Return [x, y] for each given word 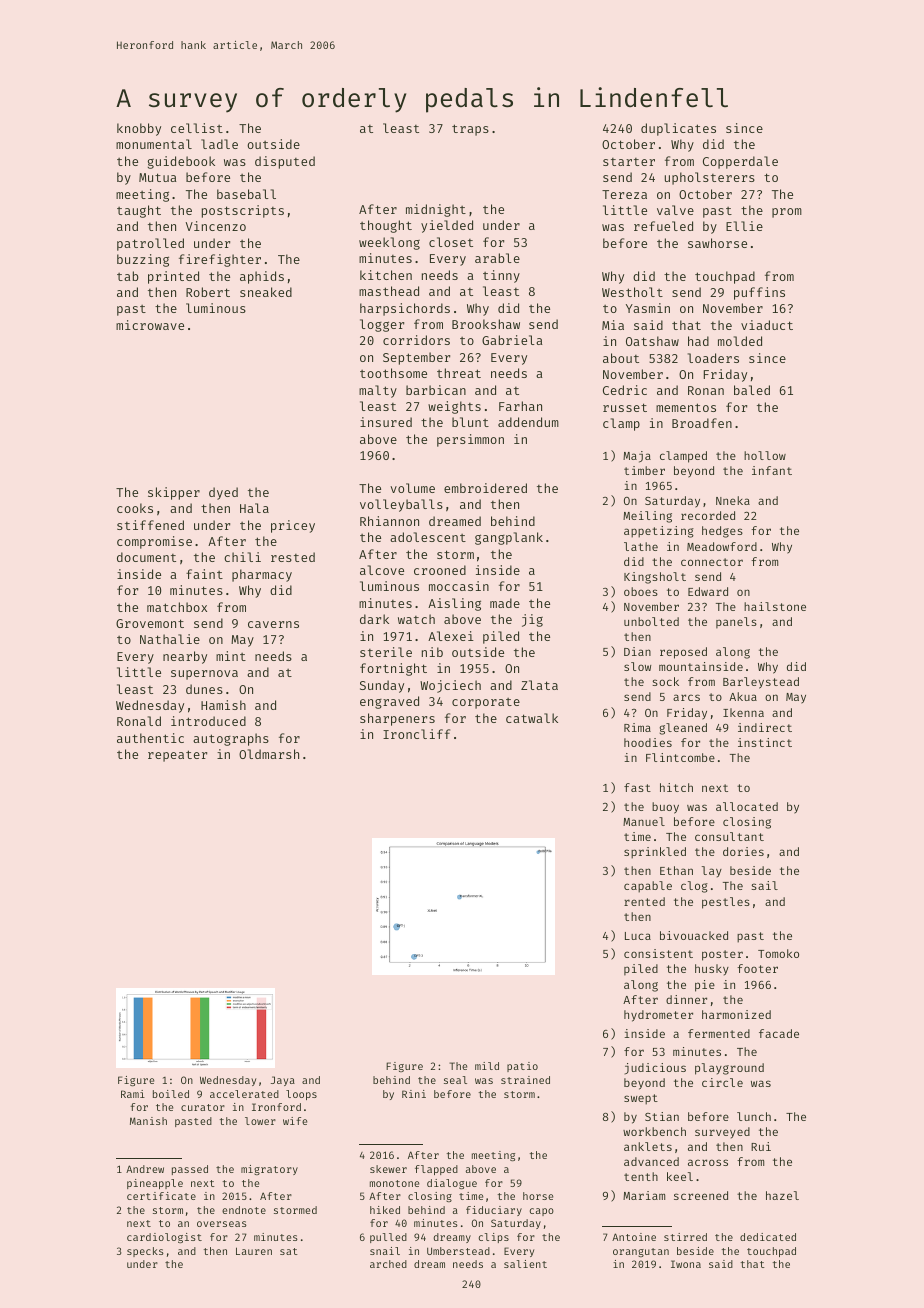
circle [722, 1082]
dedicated [768, 1237]
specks [145, 1252]
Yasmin [648, 308]
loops [301, 1095]
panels [736, 623]
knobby [139, 129]
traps [470, 130]
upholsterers [710, 178]
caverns [273, 624]
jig [532, 620]
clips [494, 1238]
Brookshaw [486, 324]
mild [487, 1066]
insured [386, 422]
